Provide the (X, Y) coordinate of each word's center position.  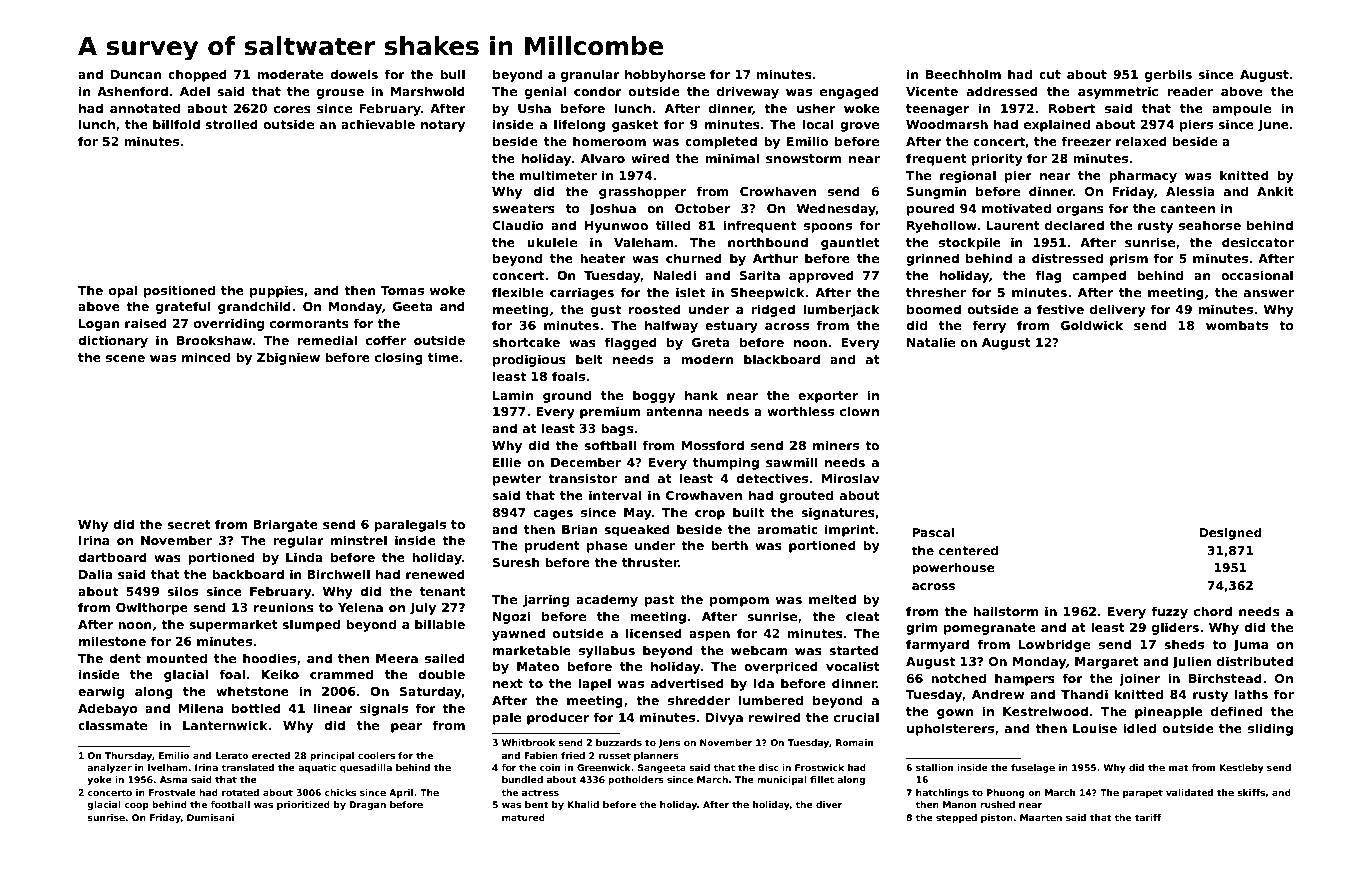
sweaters (523, 208)
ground (567, 396)
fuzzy (1170, 612)
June (1273, 126)
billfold (176, 124)
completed (721, 142)
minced (206, 357)
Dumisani (210, 817)
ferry (989, 326)
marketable (532, 650)
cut (1050, 74)
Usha (534, 108)
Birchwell (338, 574)
